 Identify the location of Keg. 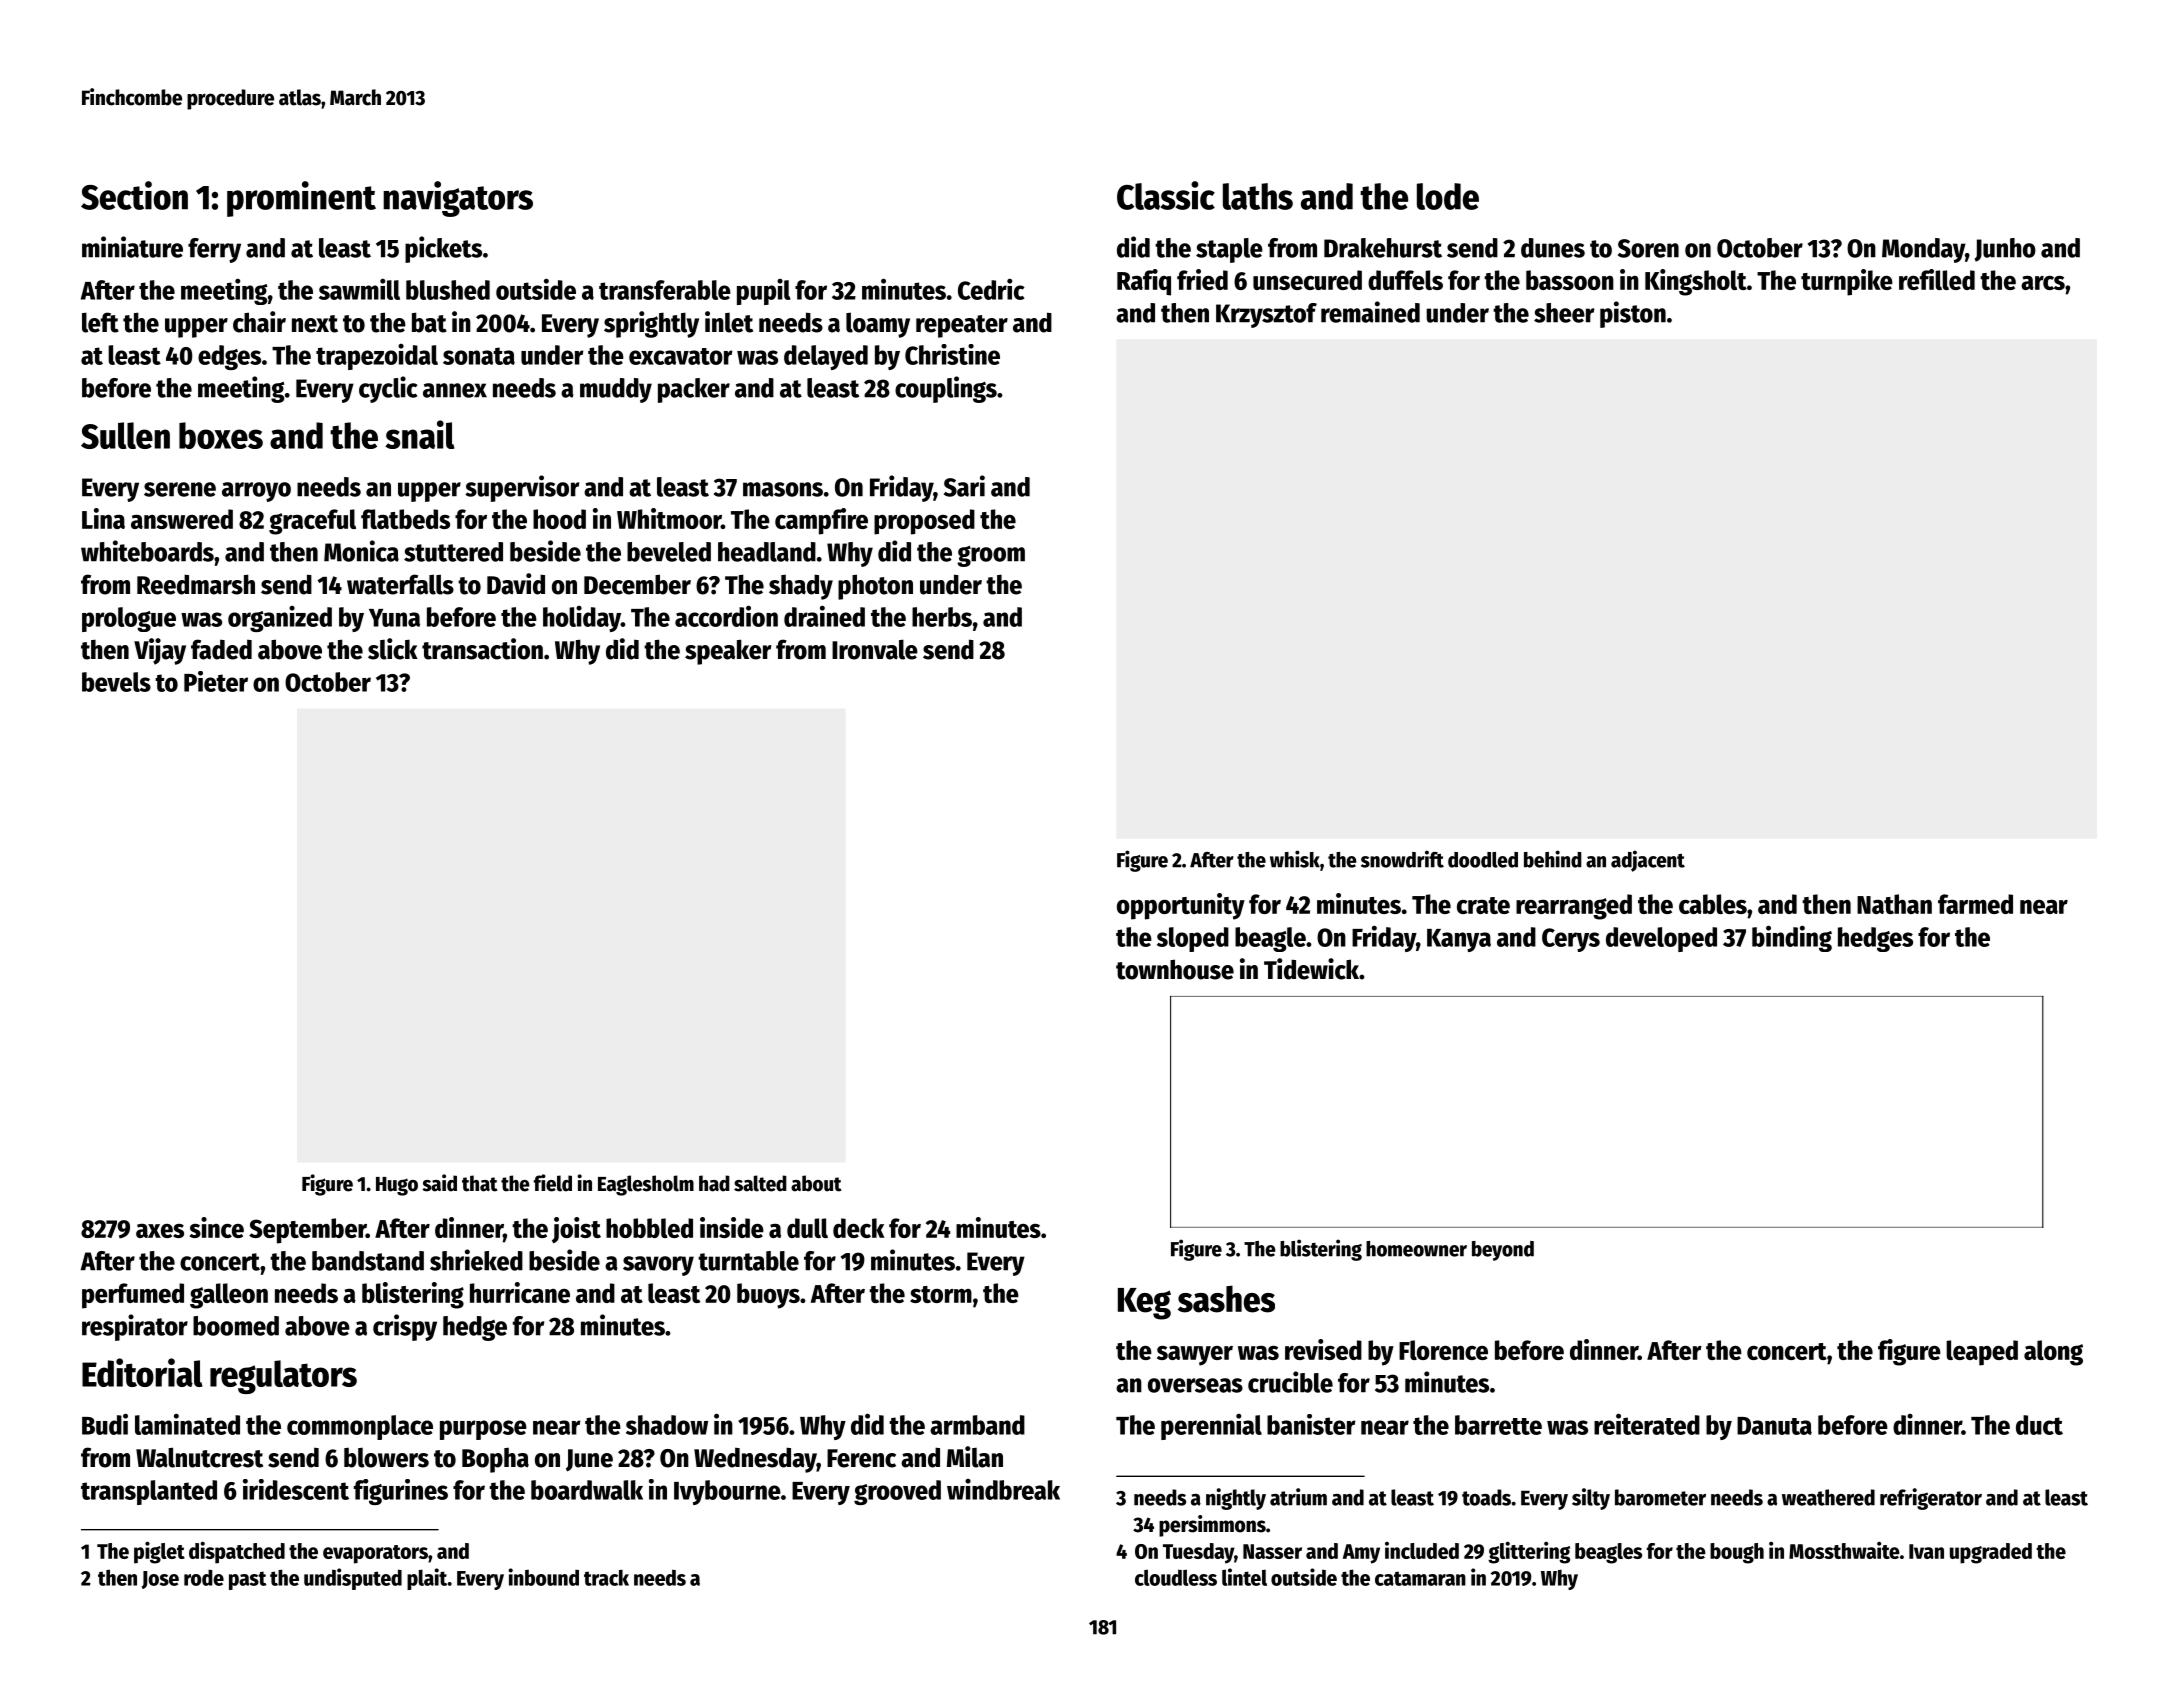
(1144, 1304).
